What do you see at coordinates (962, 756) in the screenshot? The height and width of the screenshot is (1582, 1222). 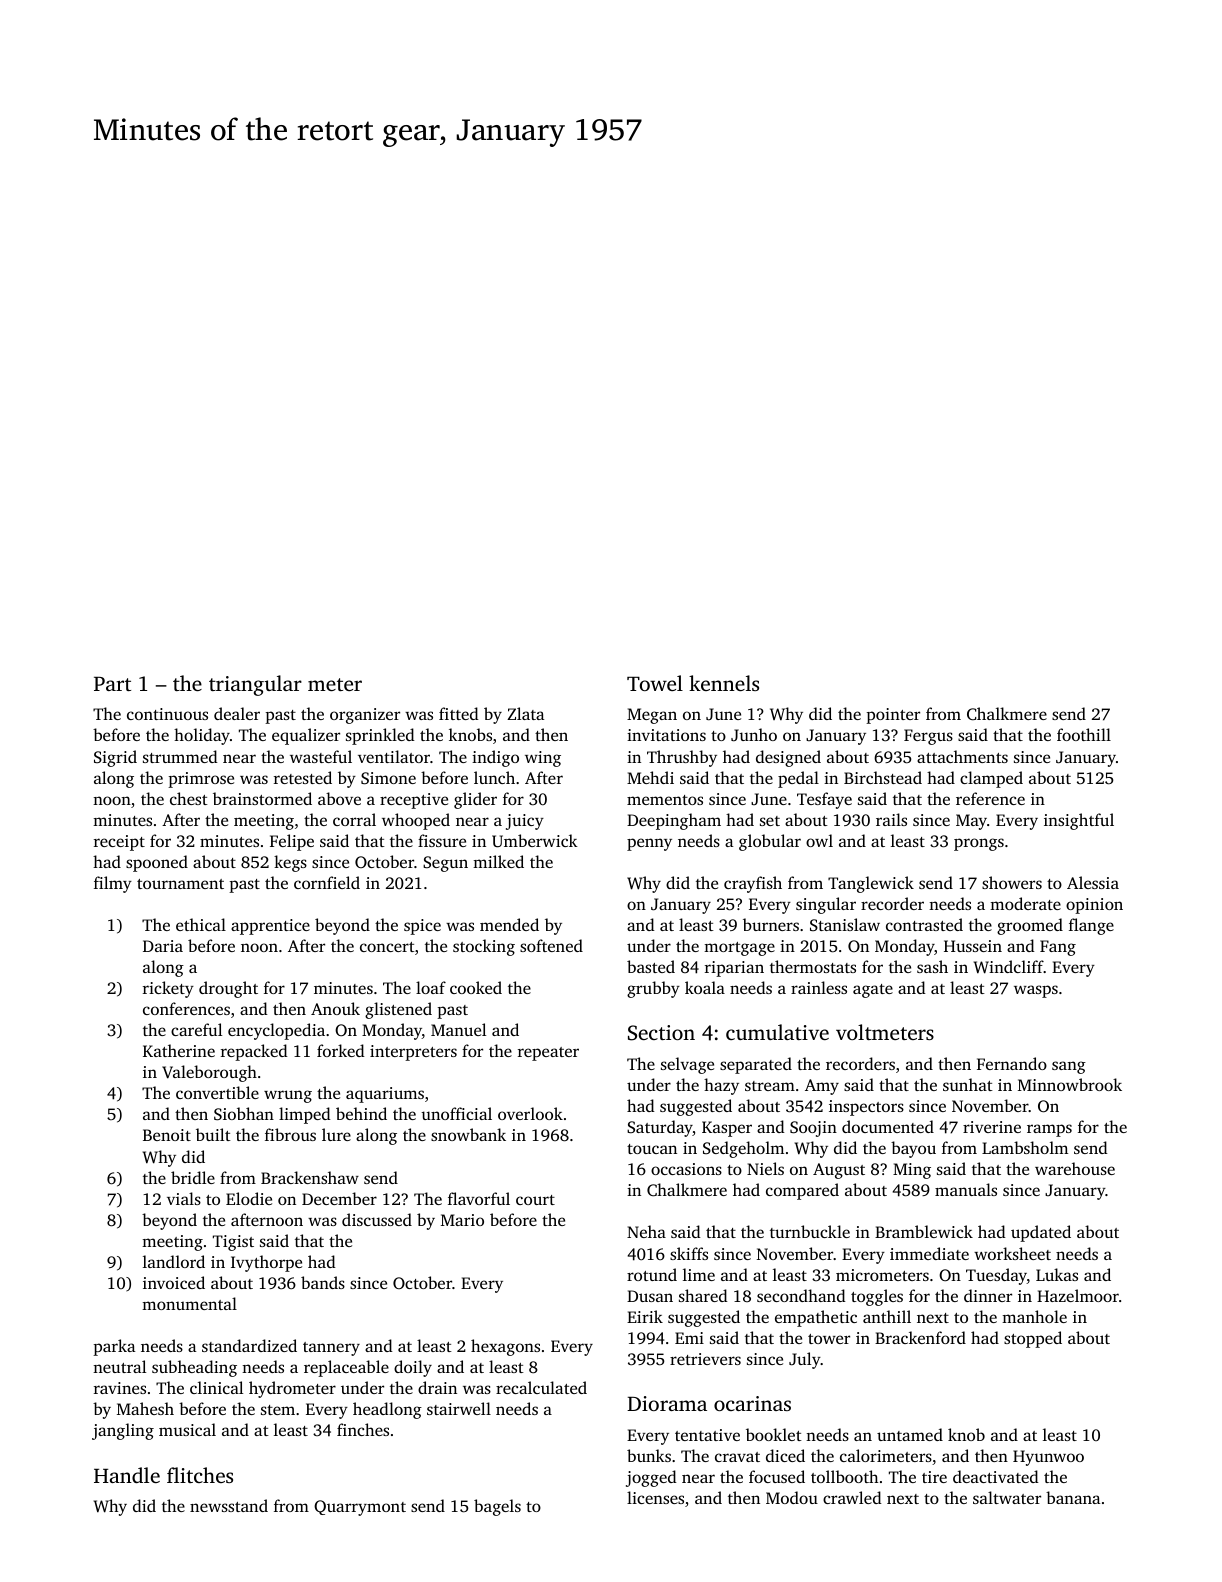 I see `attachments` at bounding box center [962, 756].
